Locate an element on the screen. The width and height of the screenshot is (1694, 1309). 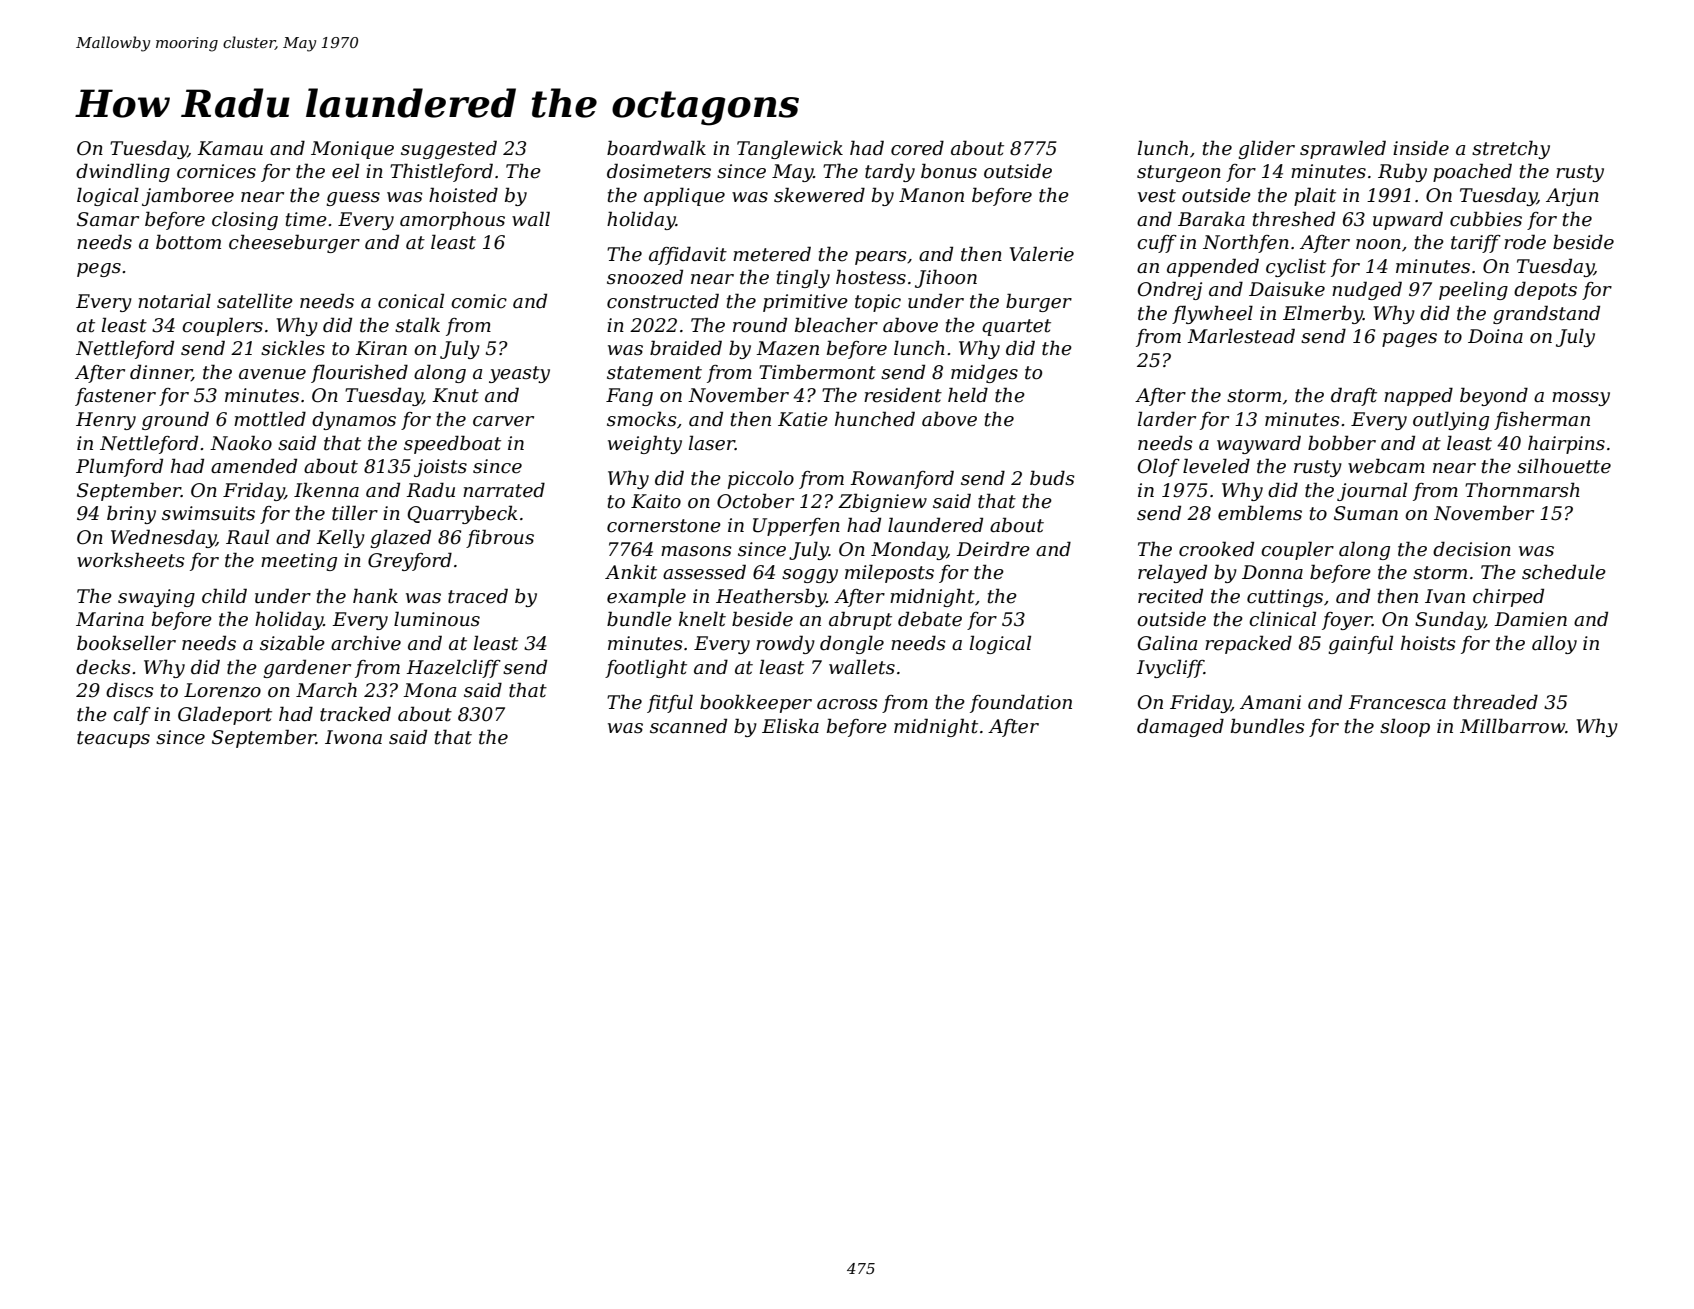
draft is located at coordinates (1354, 396).
